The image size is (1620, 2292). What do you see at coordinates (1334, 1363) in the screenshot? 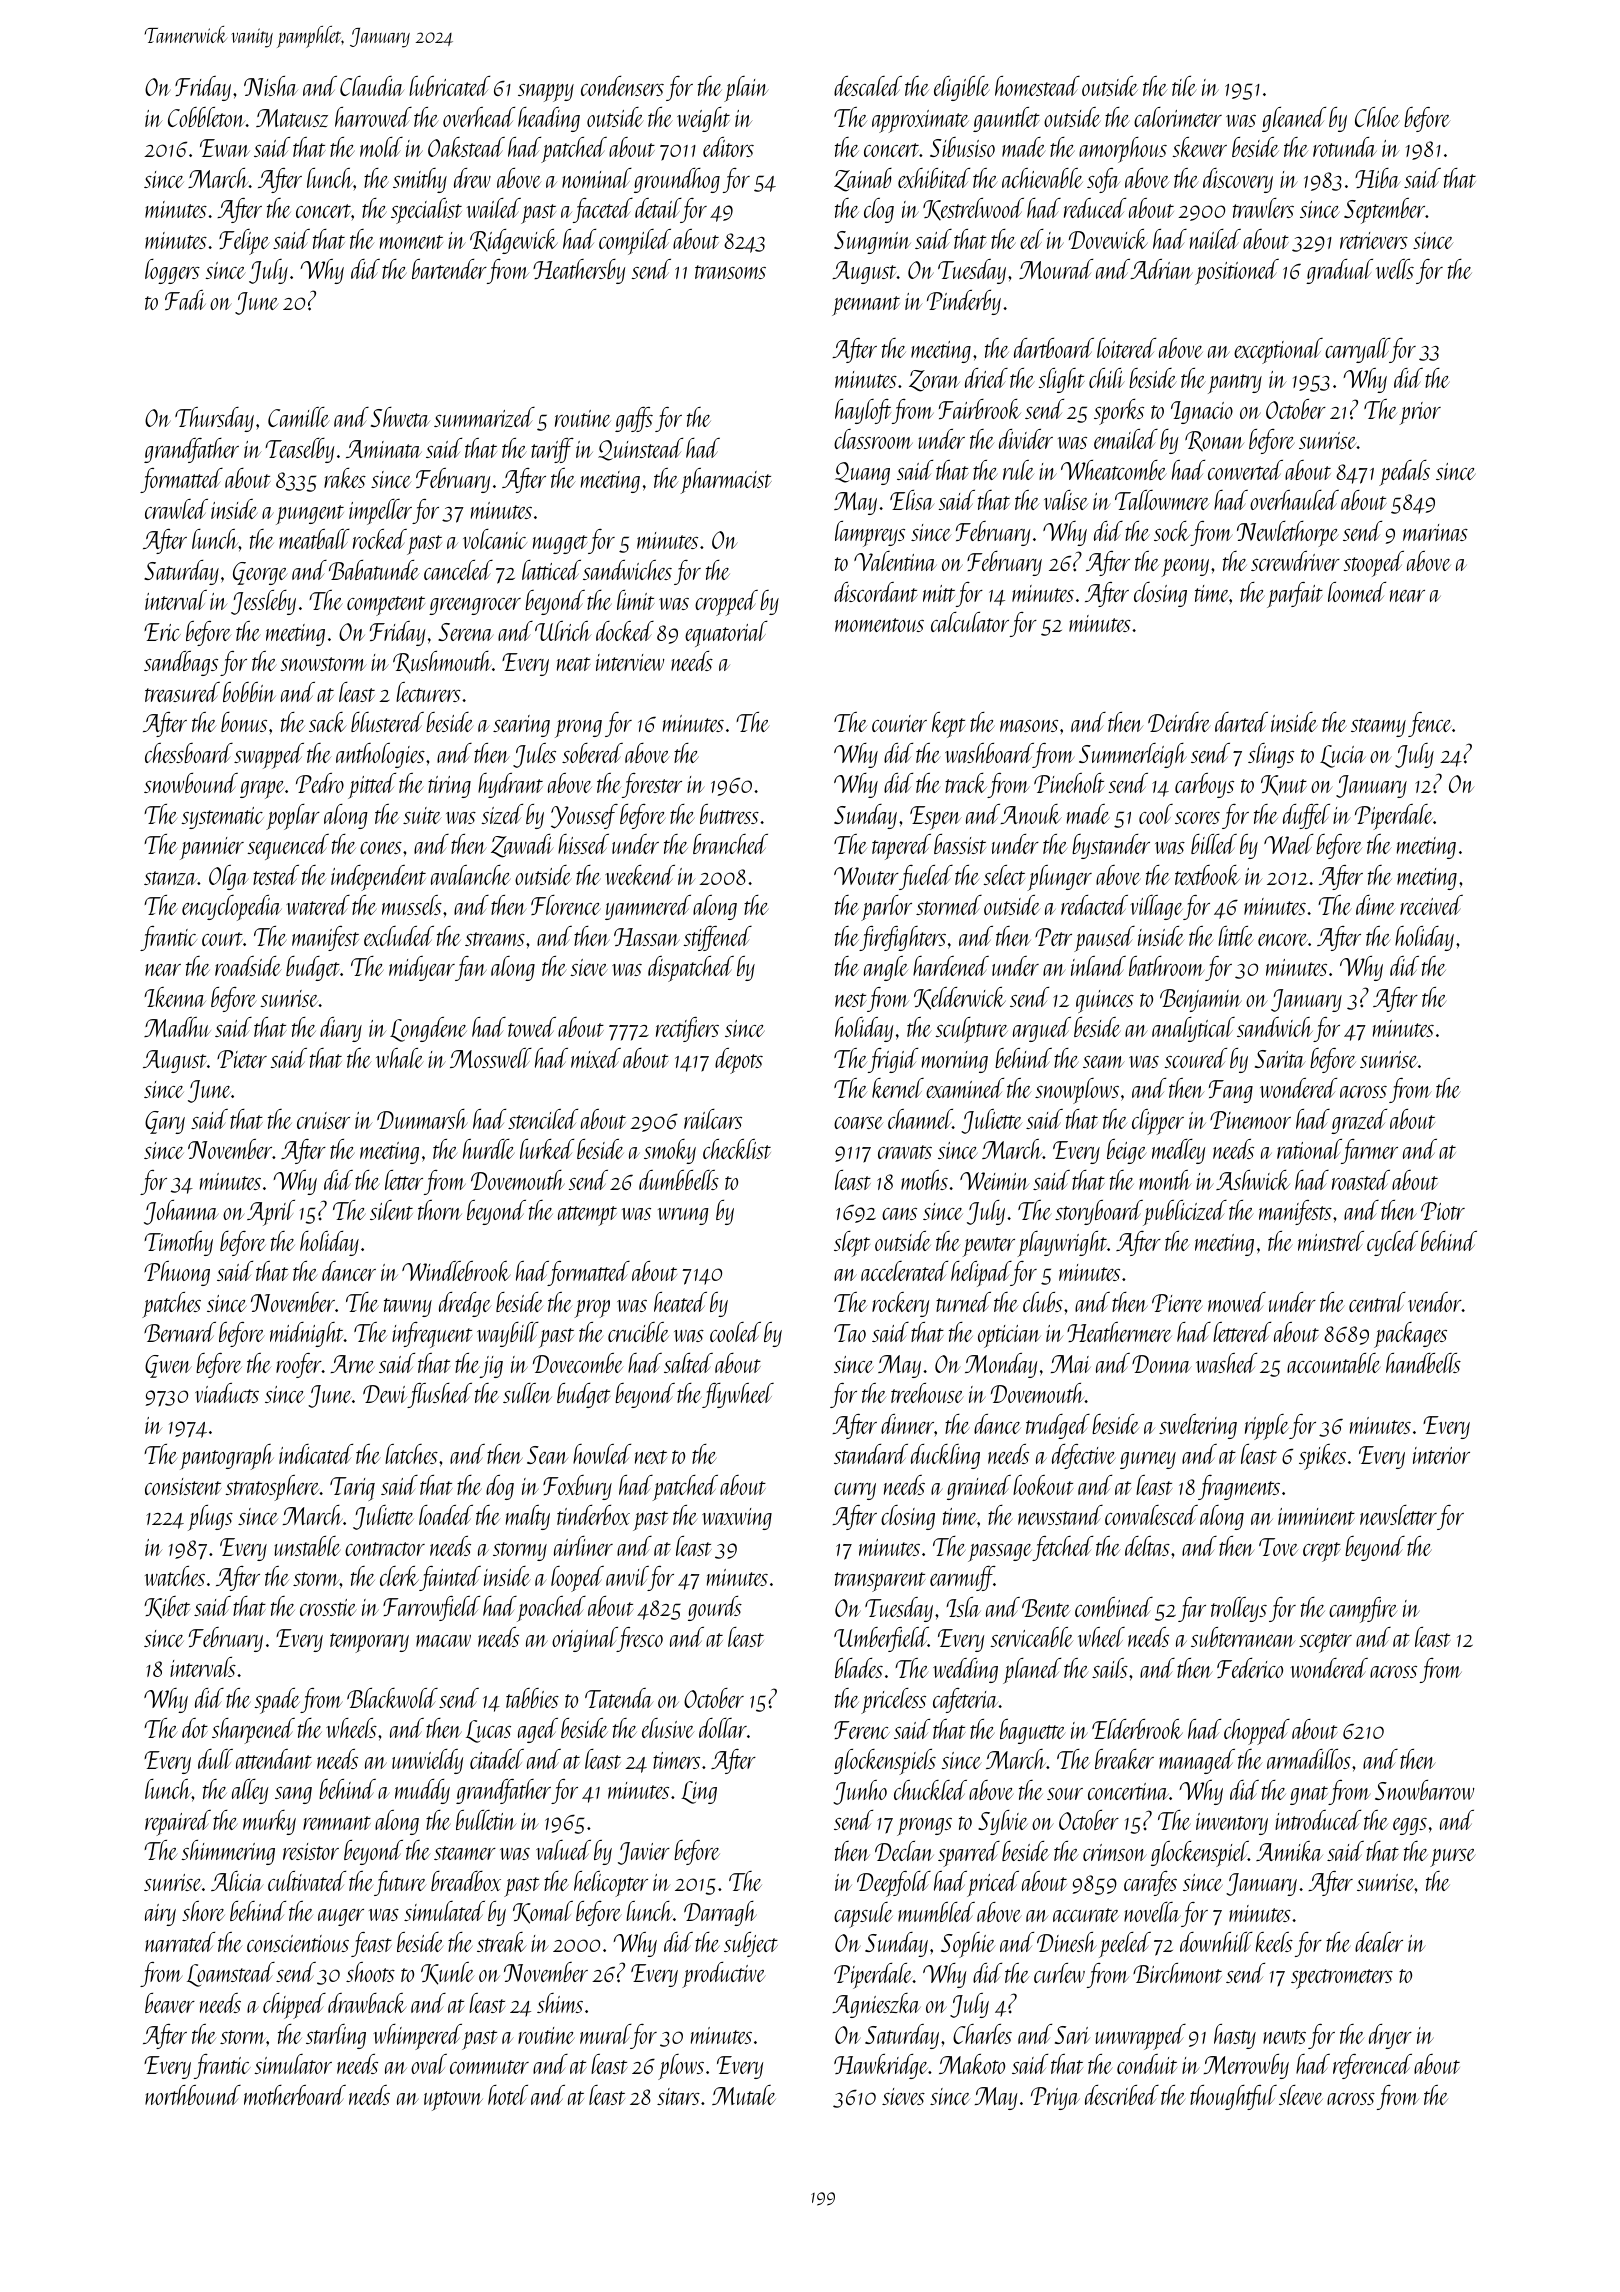
I see `accountable` at bounding box center [1334, 1363].
